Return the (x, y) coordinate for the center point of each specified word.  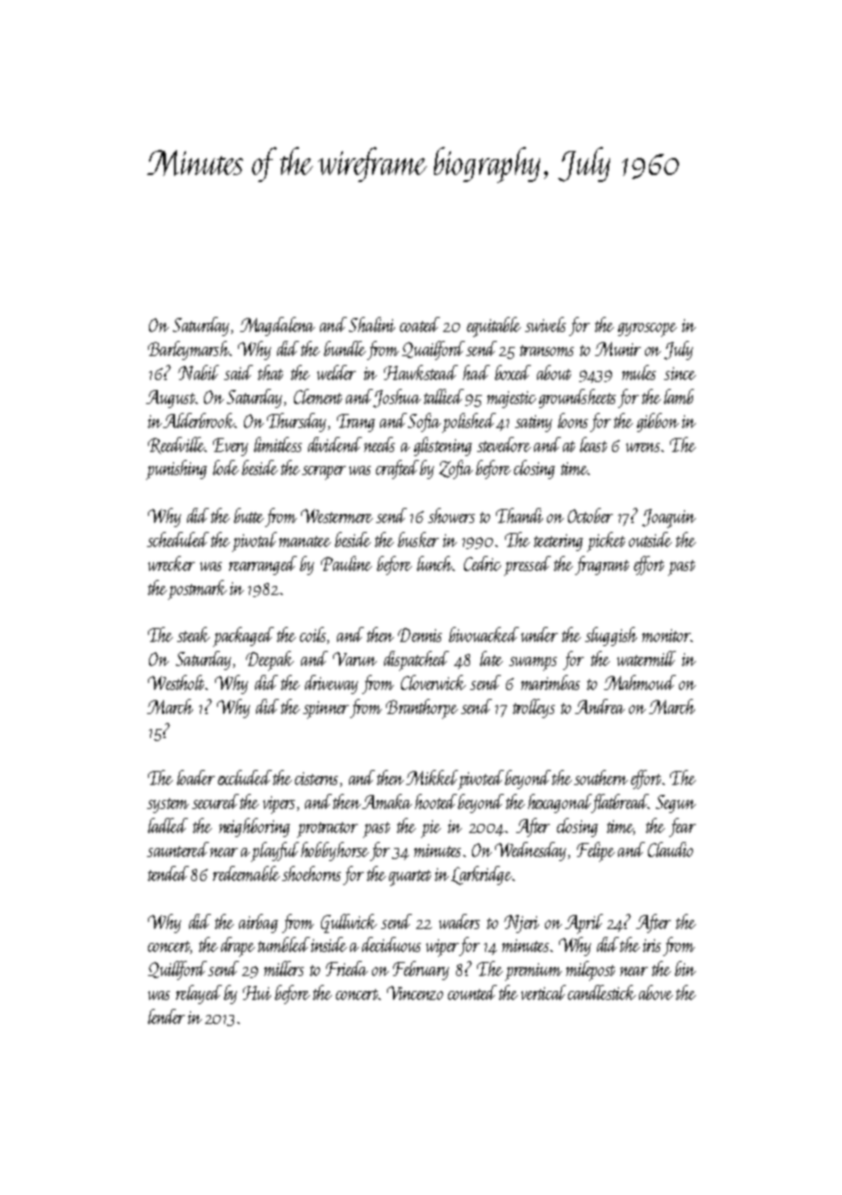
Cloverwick (433, 682)
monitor (666, 635)
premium (533, 972)
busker (418, 539)
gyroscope (647, 330)
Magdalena (277, 326)
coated (420, 324)
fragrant (602, 565)
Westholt (176, 682)
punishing (176, 470)
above (656, 992)
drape (238, 947)
